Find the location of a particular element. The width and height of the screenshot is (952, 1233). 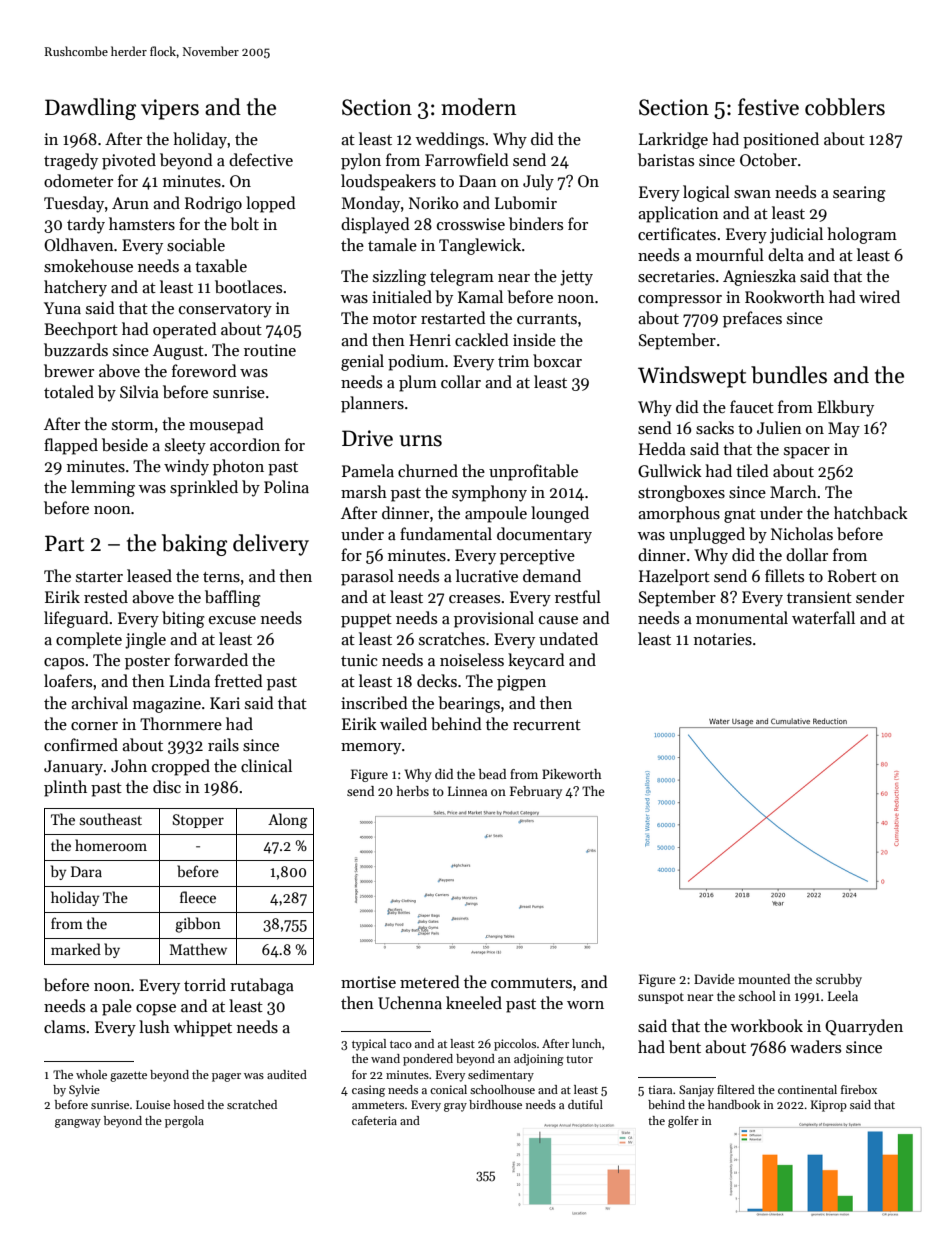

judicial is located at coordinates (796, 235).
